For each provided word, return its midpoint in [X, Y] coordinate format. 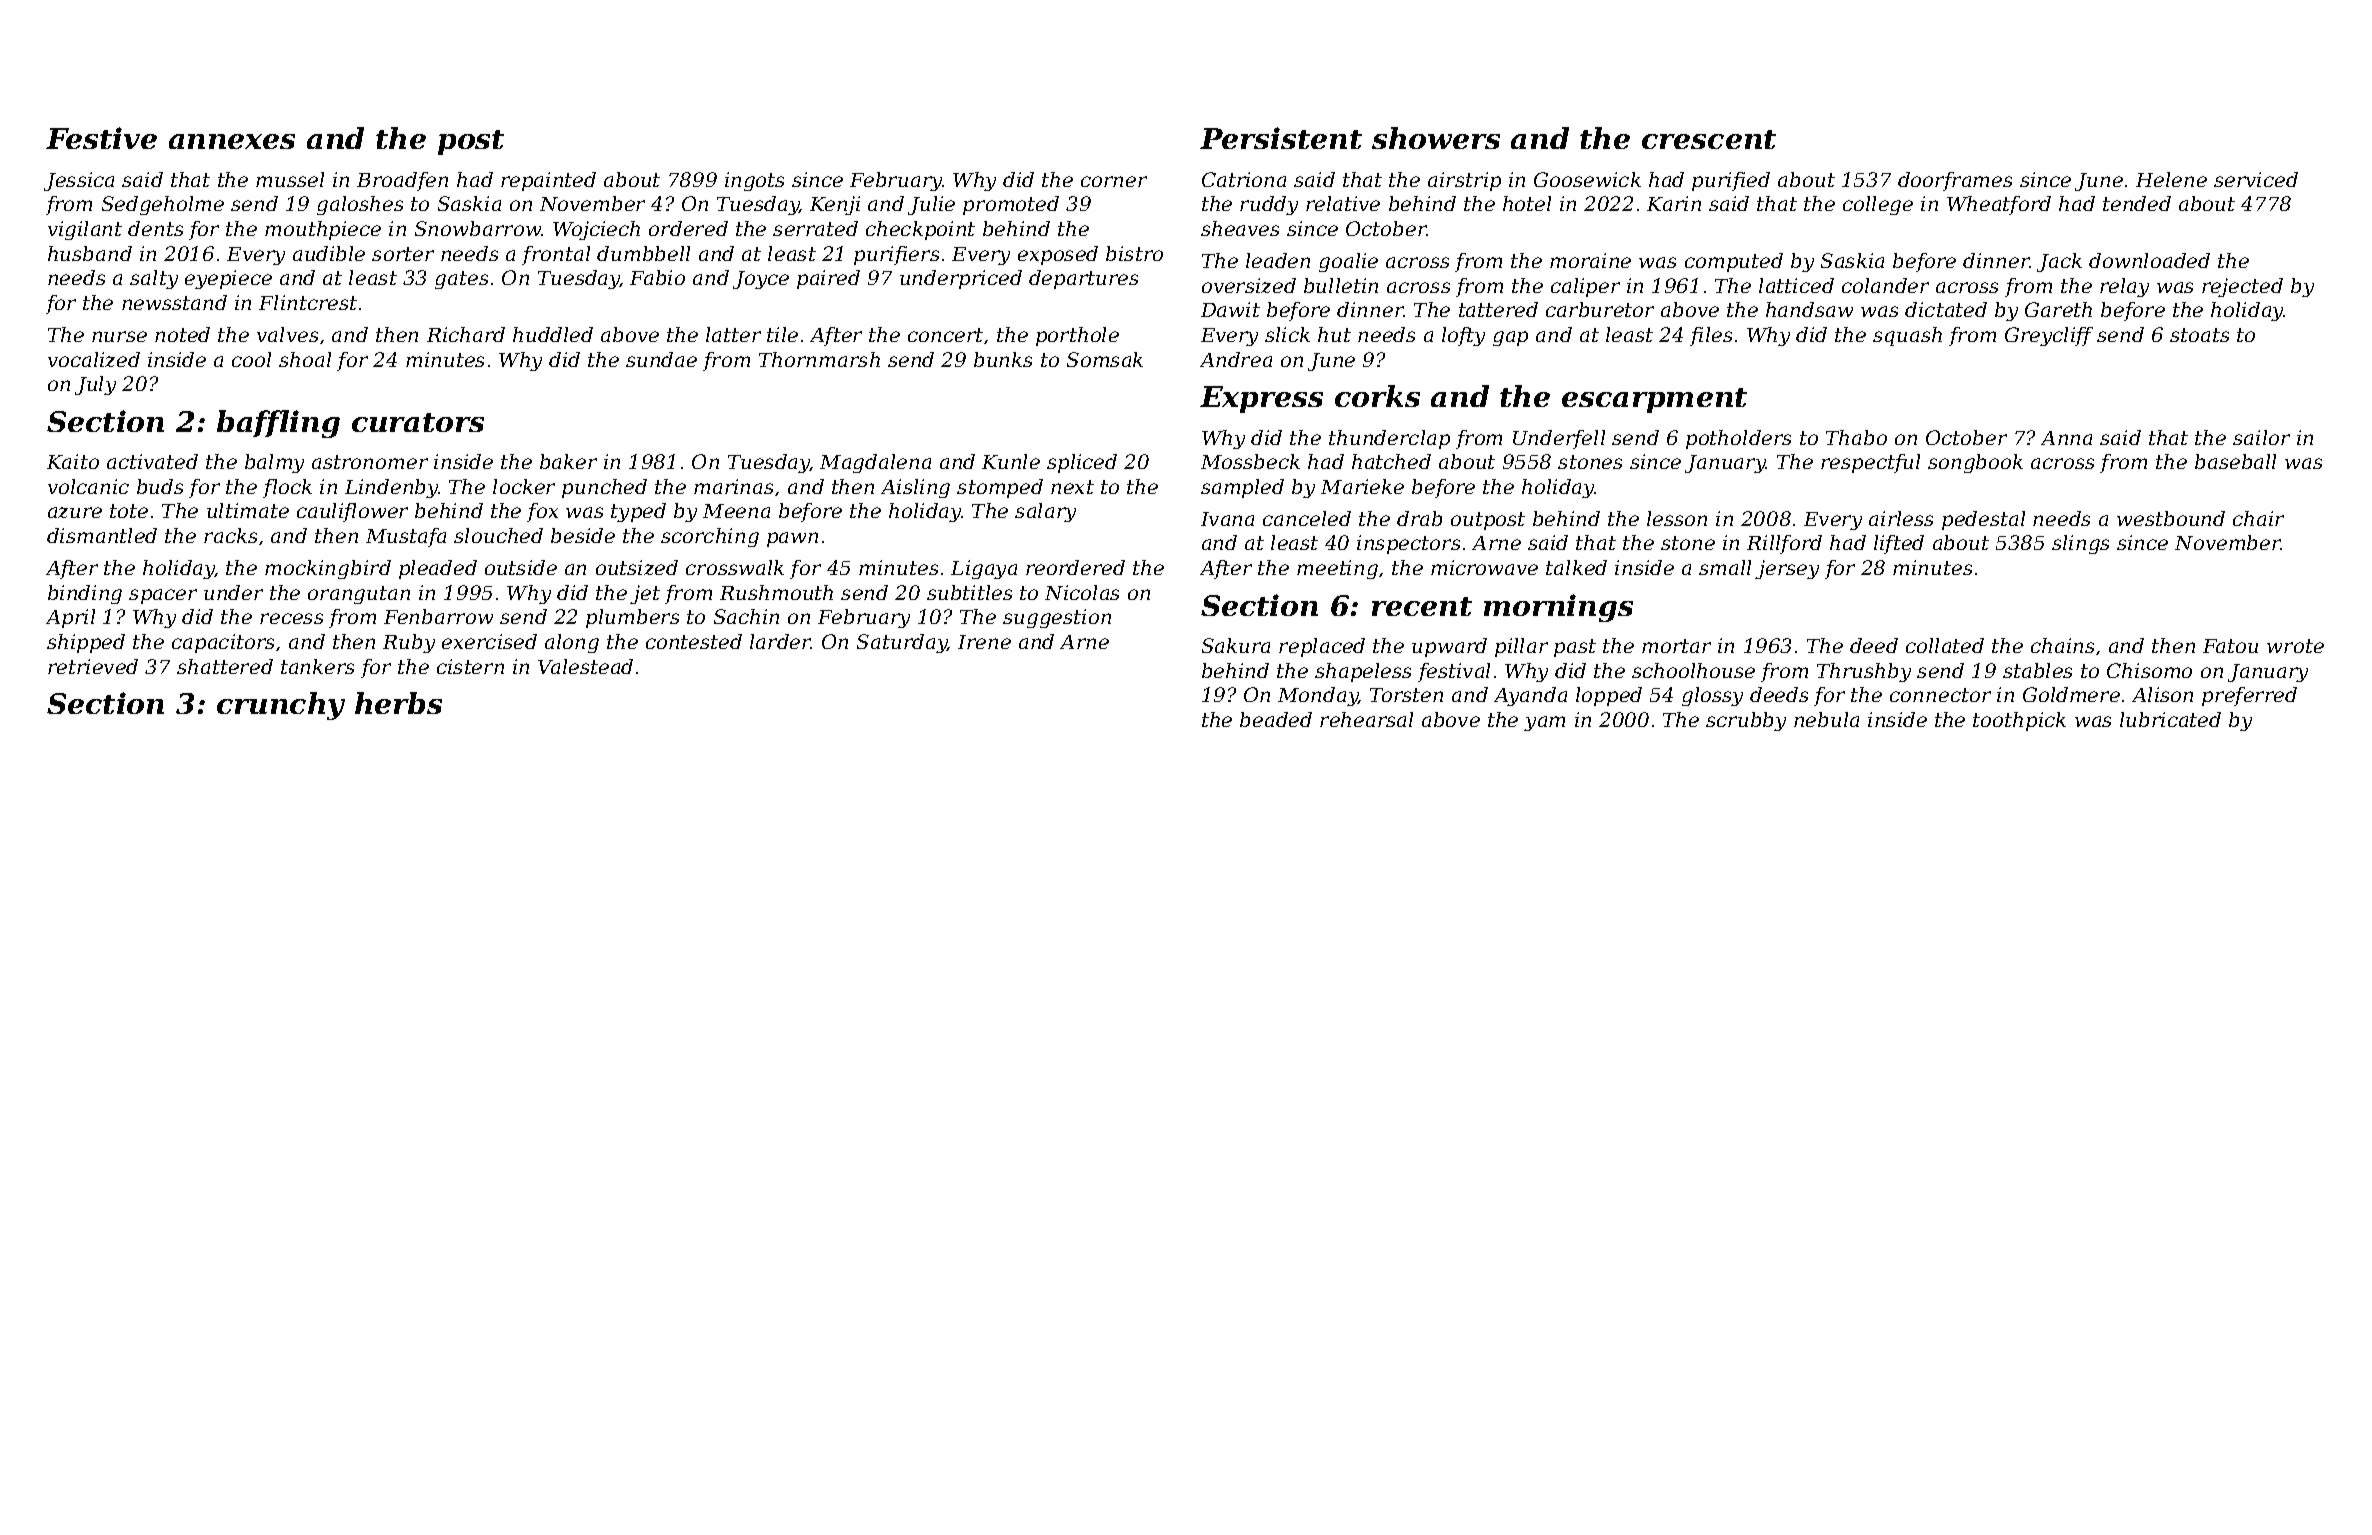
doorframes [1955, 181]
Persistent [1281, 138]
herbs [398, 703]
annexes [232, 141]
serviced [2256, 179]
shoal [305, 359]
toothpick [2019, 721]
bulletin [1341, 285]
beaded [1276, 719]
